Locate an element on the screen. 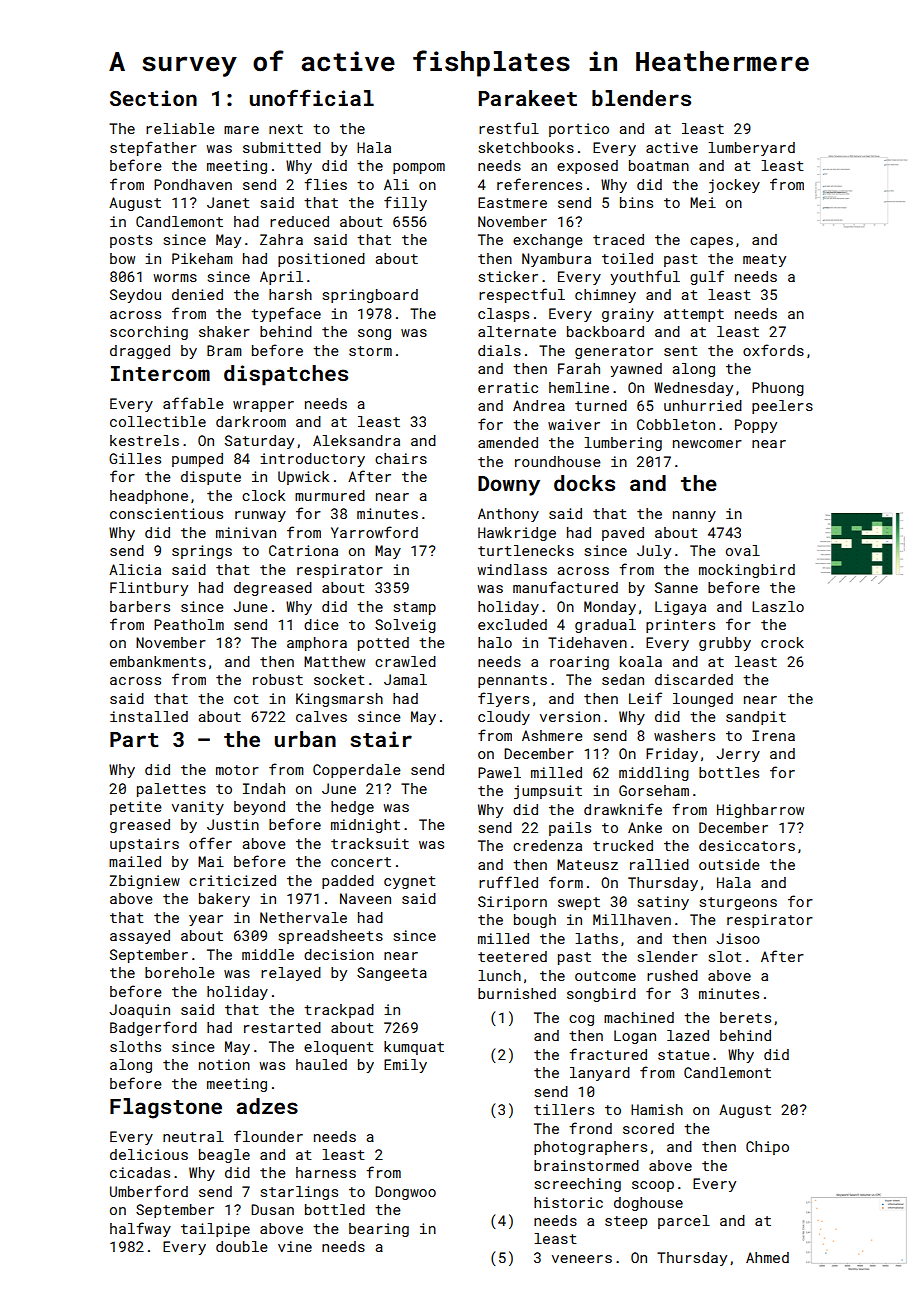  Intercom is located at coordinates (160, 373).
